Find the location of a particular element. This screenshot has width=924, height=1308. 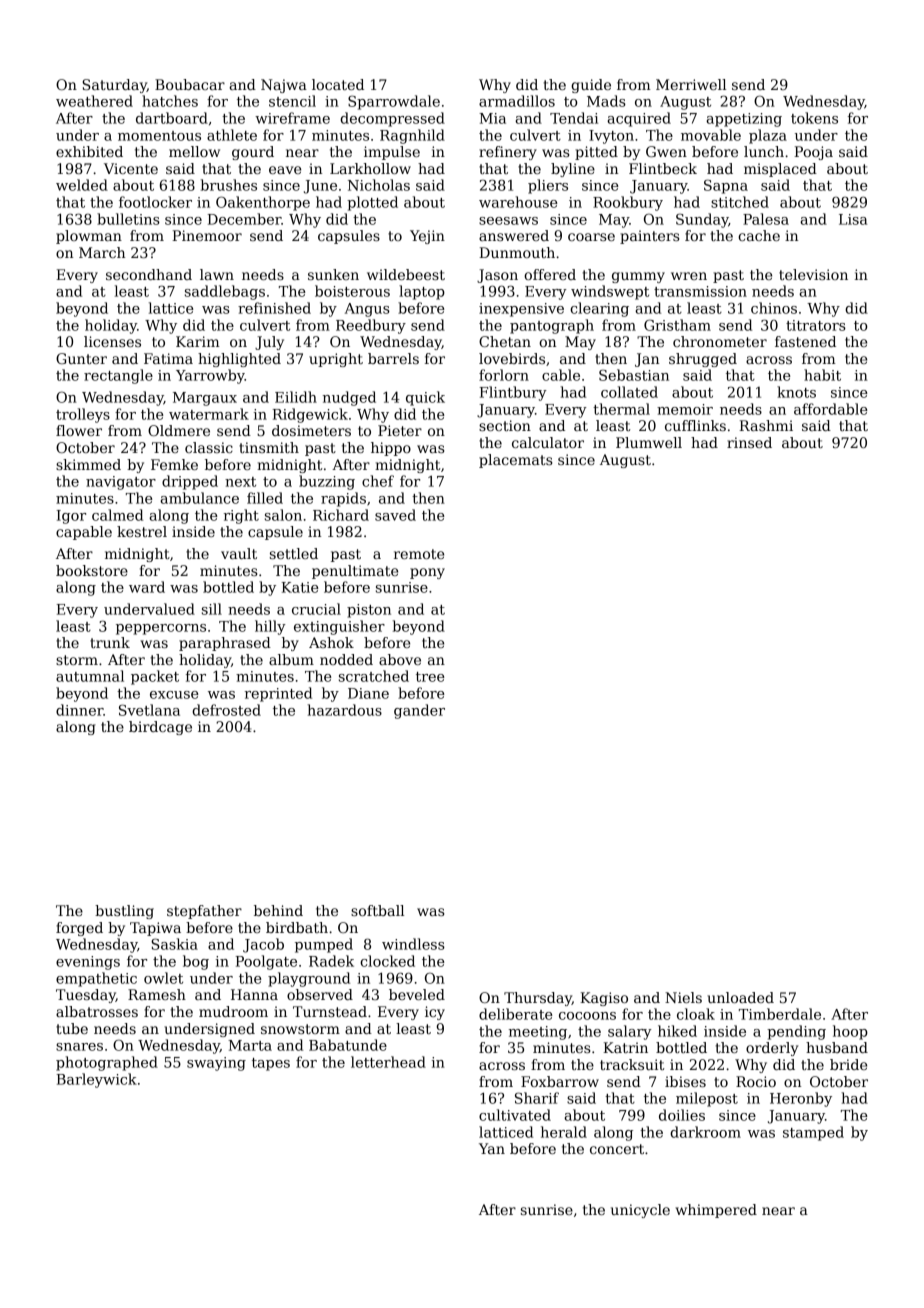

doilies is located at coordinates (682, 1115).
